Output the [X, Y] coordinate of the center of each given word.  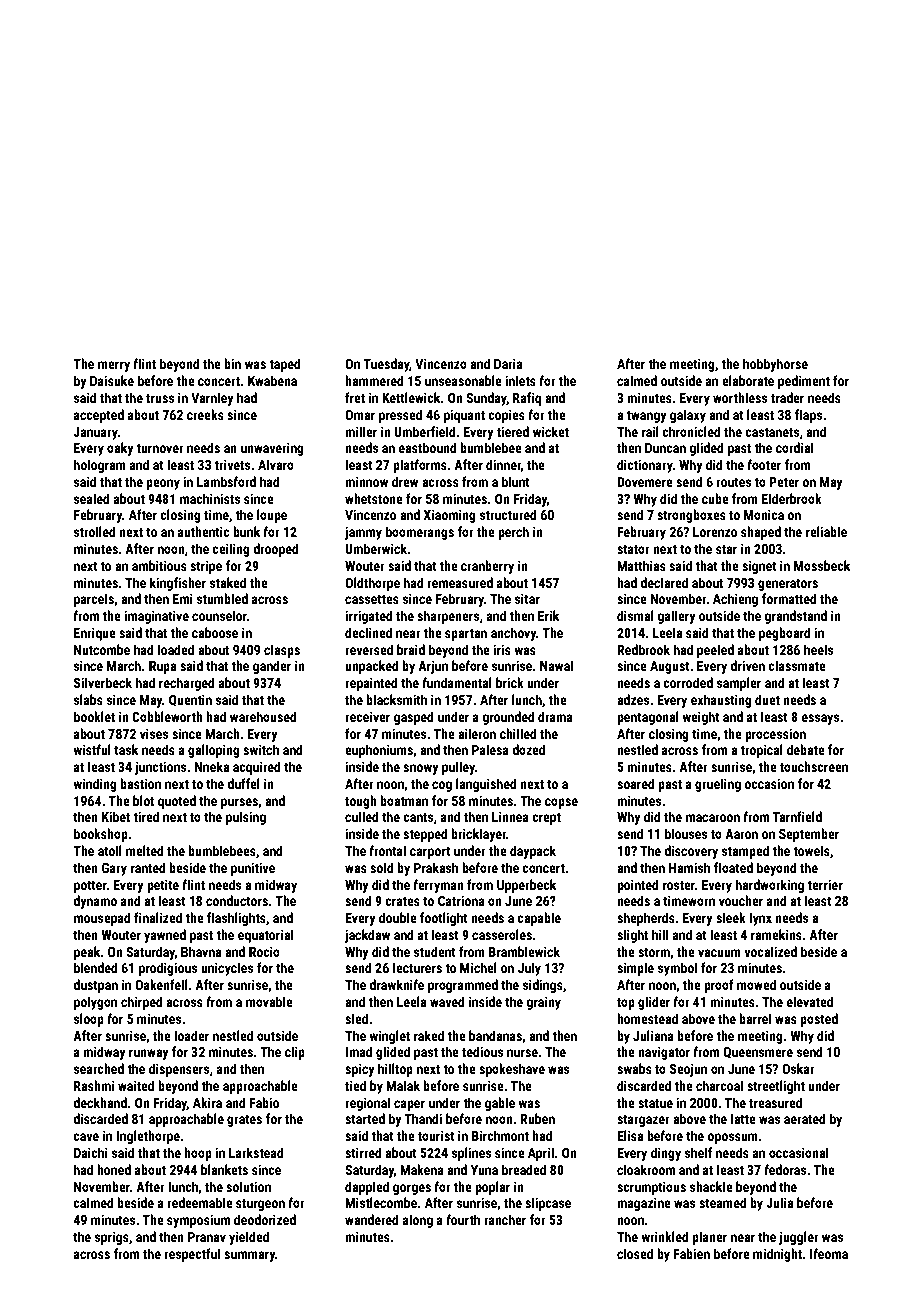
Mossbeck [822, 565]
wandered [372, 1219]
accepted [99, 416]
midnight [778, 1255]
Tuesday [386, 365]
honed [114, 1169]
